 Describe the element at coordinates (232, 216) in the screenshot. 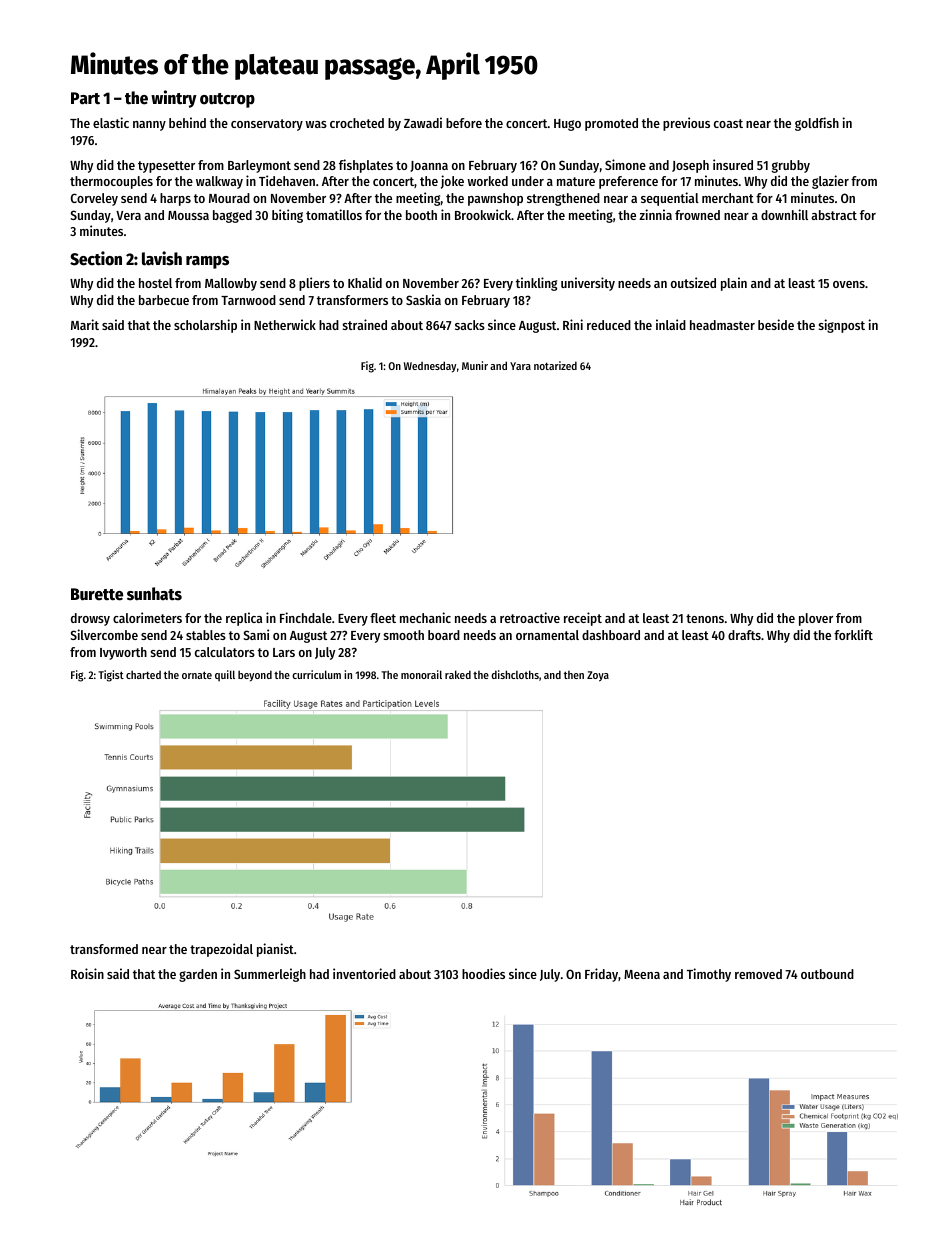

I see `bagged` at that location.
